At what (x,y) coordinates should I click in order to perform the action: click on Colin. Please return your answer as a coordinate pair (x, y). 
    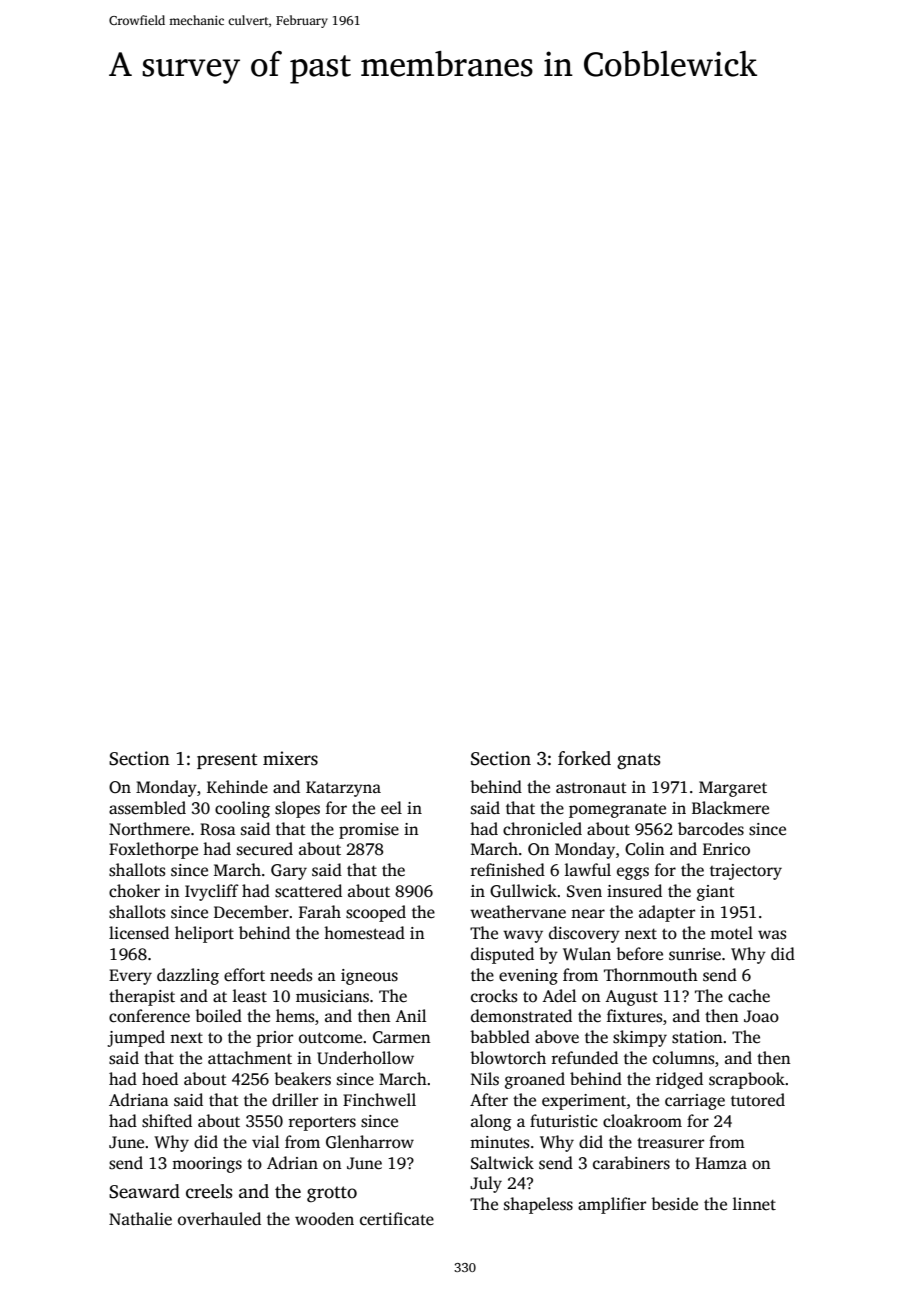
    Looking at the image, I should click on (645, 849).
